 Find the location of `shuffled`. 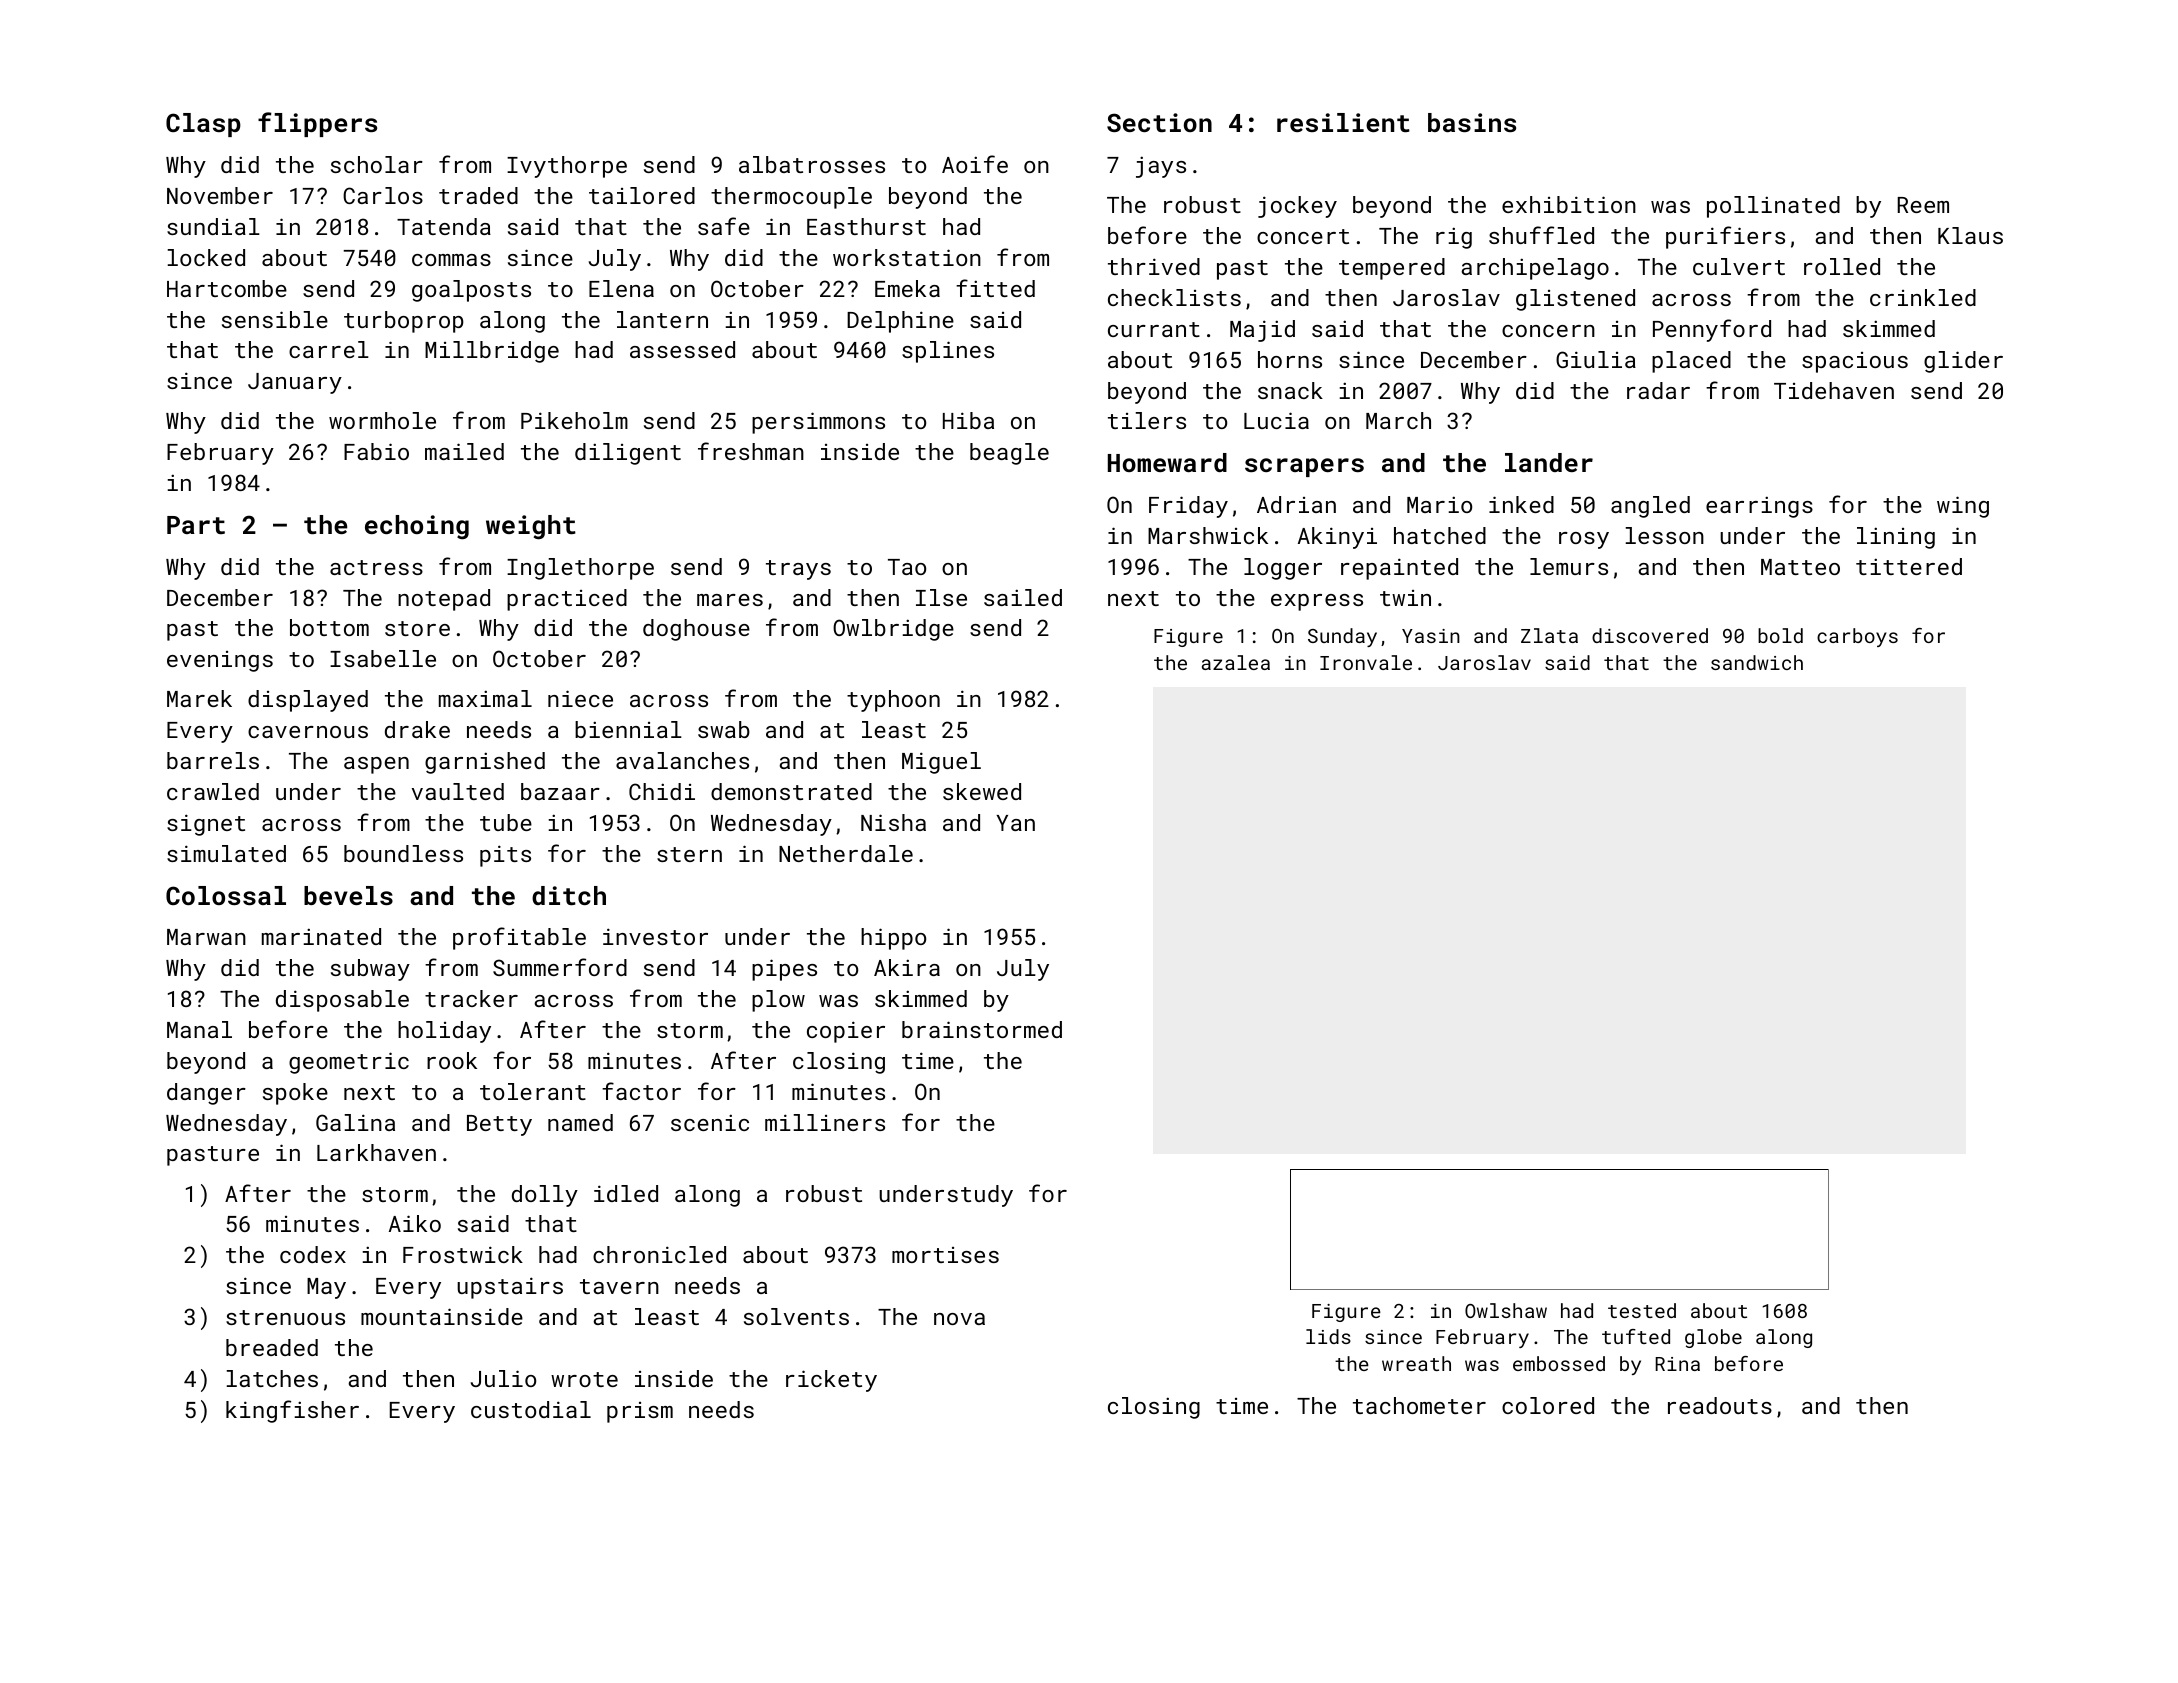

shuffled is located at coordinates (1541, 235).
